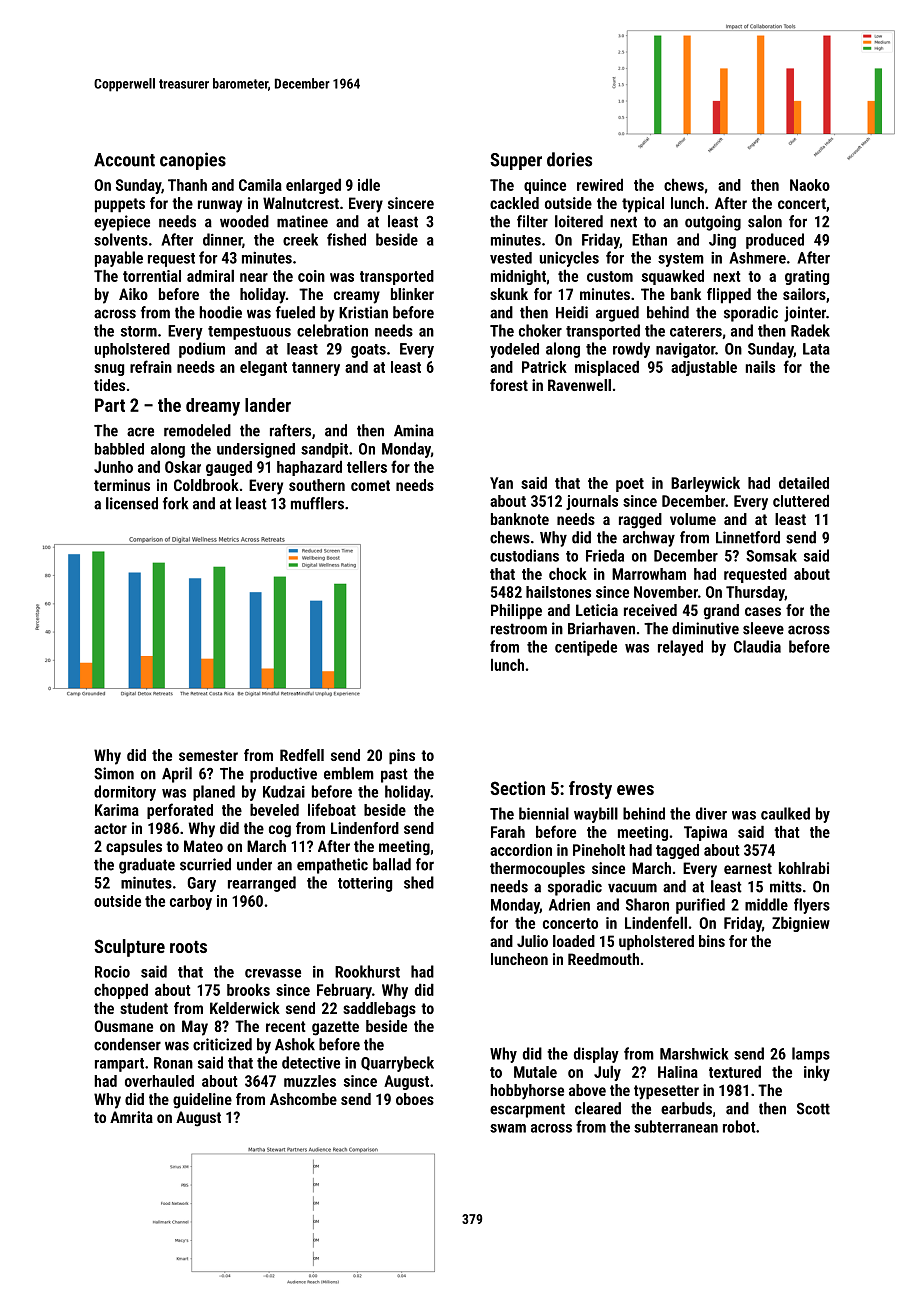 The width and height of the screenshot is (924, 1311). What do you see at coordinates (810, 185) in the screenshot?
I see `Naoko` at bounding box center [810, 185].
